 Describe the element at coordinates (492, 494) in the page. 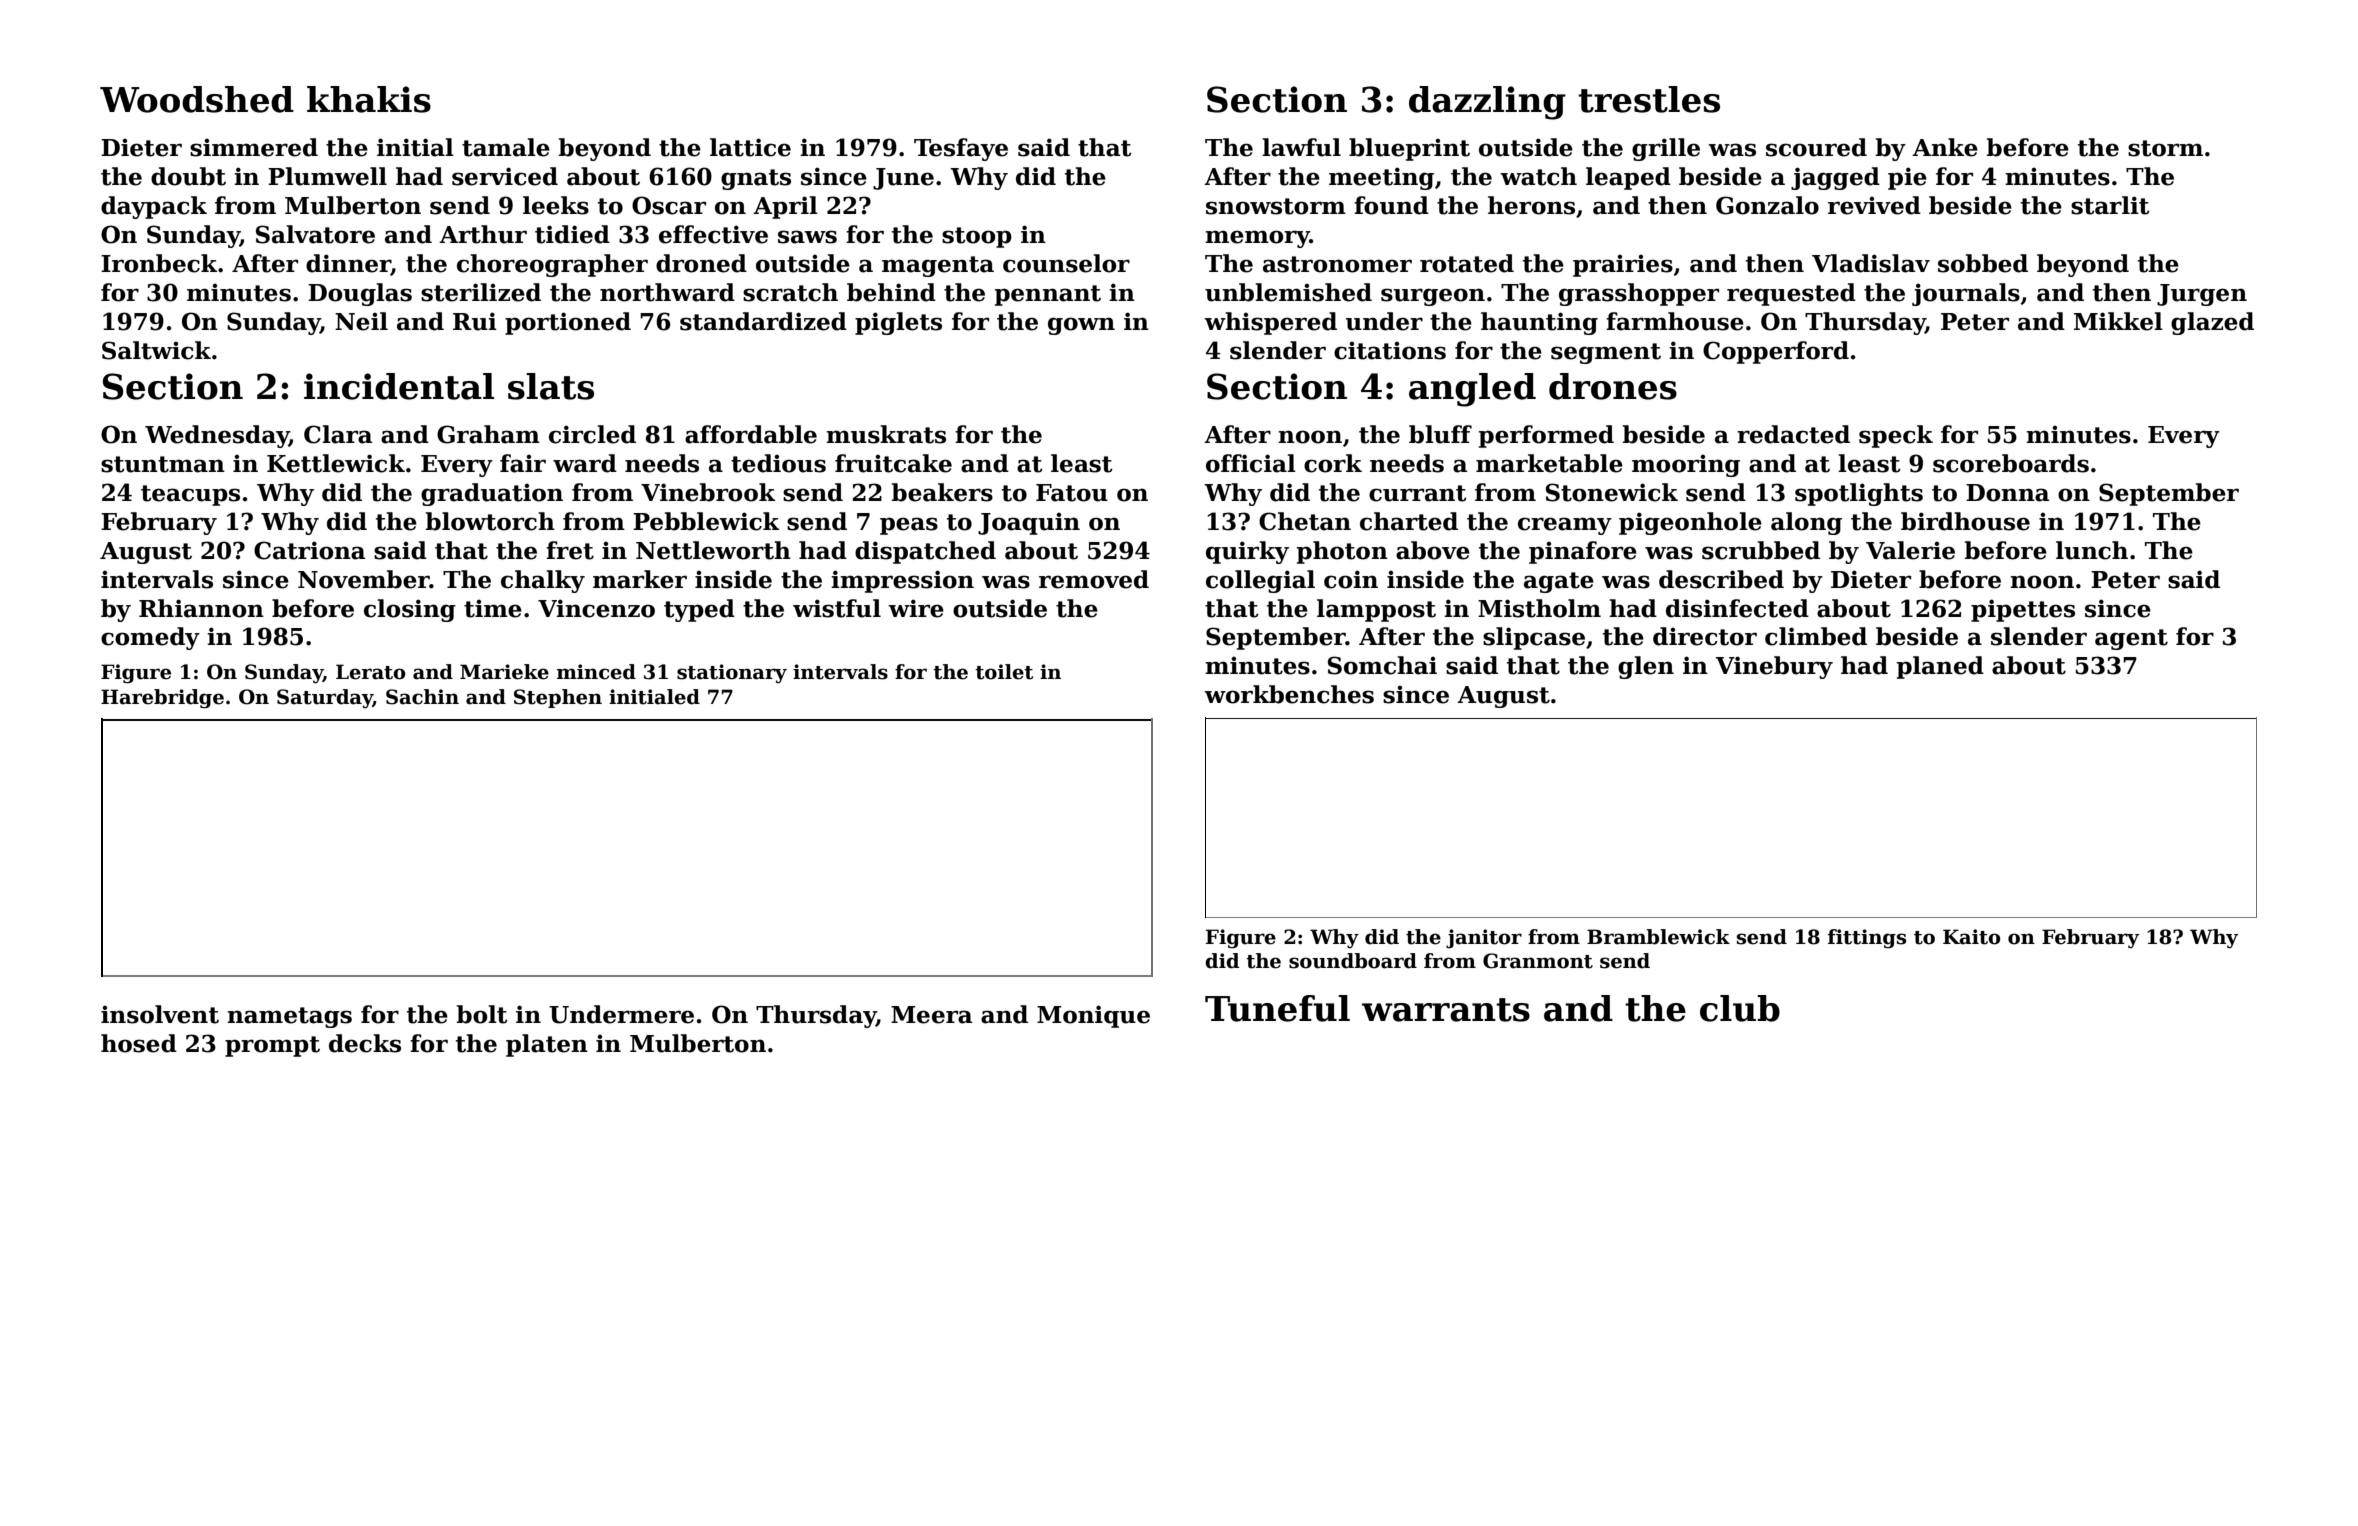

I see `graduation` at that location.
